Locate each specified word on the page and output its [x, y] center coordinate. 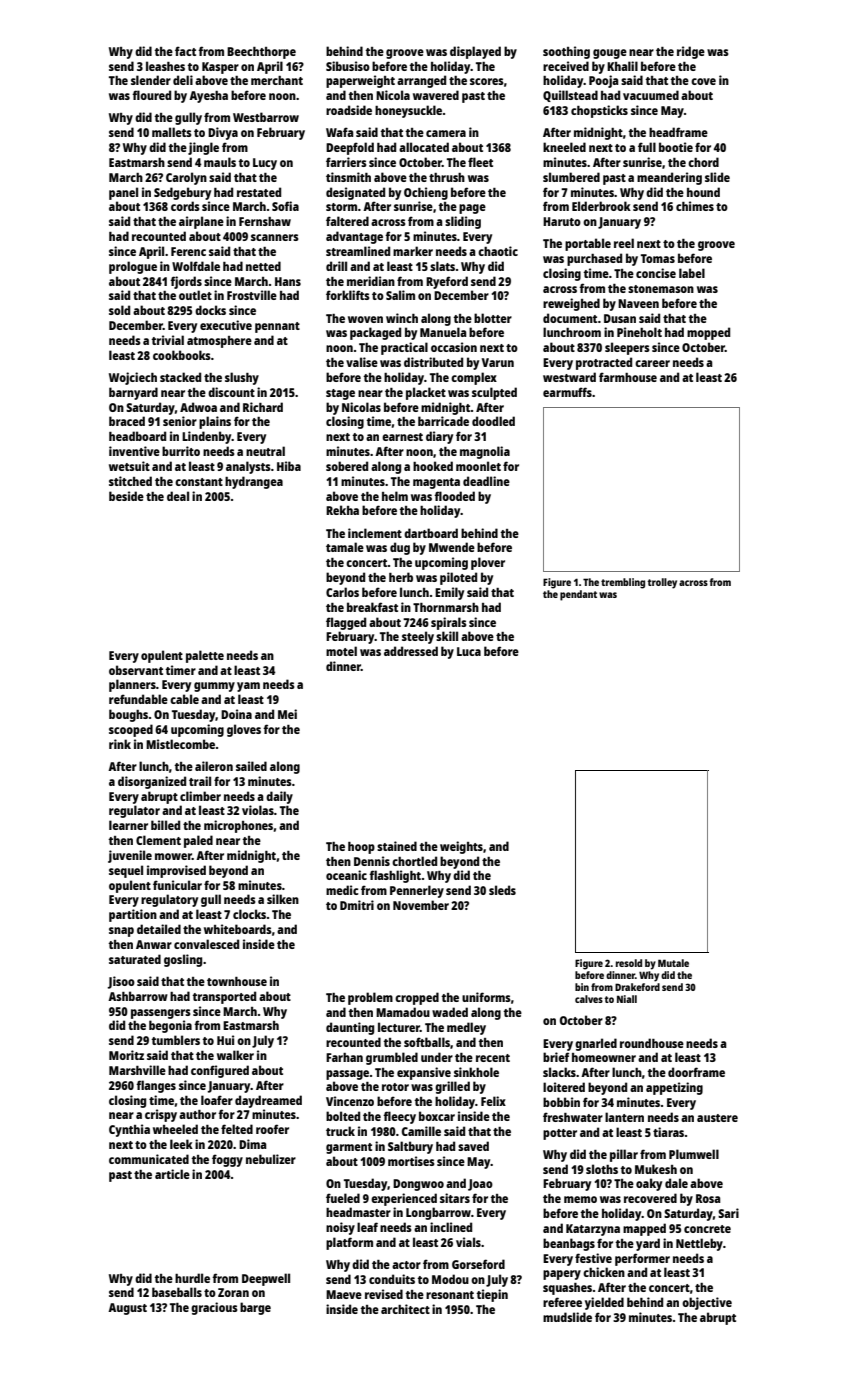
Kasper [220, 68]
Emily [449, 593]
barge [255, 1308]
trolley [662, 583]
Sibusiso [348, 66]
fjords [186, 282]
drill [336, 266]
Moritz [126, 1055]
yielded [604, 1303]
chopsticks [599, 111]
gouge [610, 54]
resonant [450, 1295]
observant [136, 670]
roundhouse [652, 1043]
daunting [350, 1028]
